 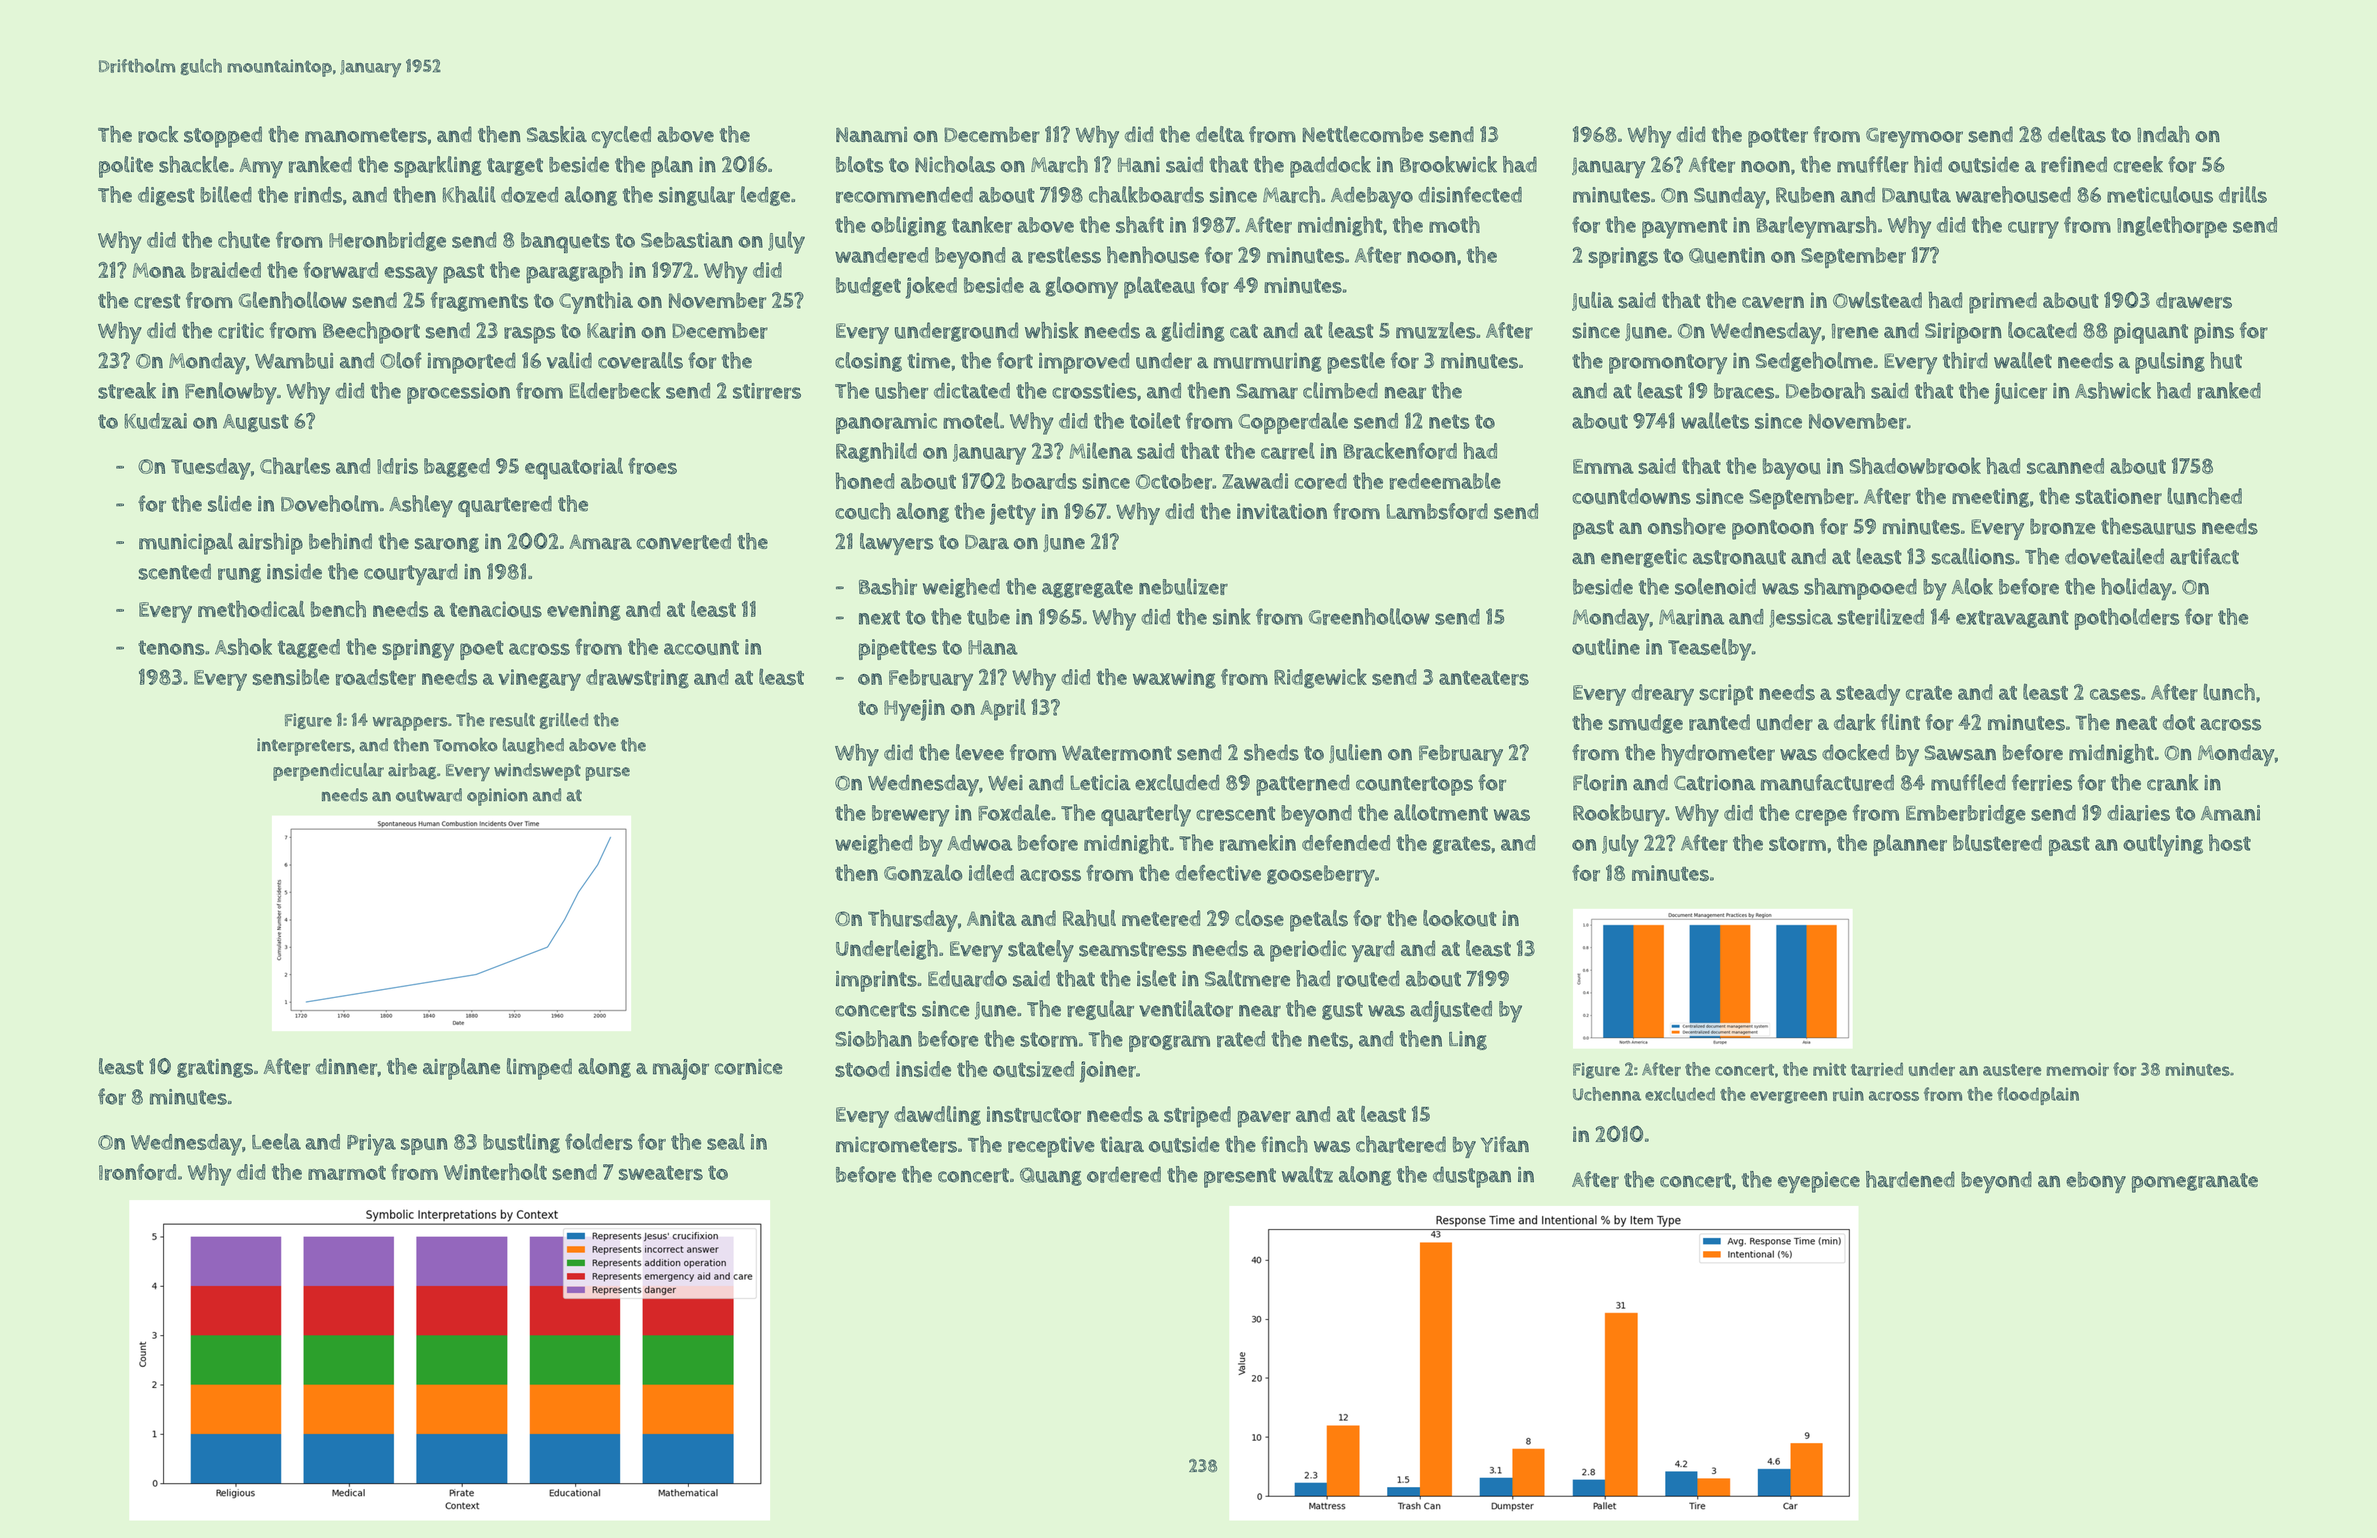 What do you see at coordinates (137, 1172) in the screenshot?
I see `Ironford` at bounding box center [137, 1172].
